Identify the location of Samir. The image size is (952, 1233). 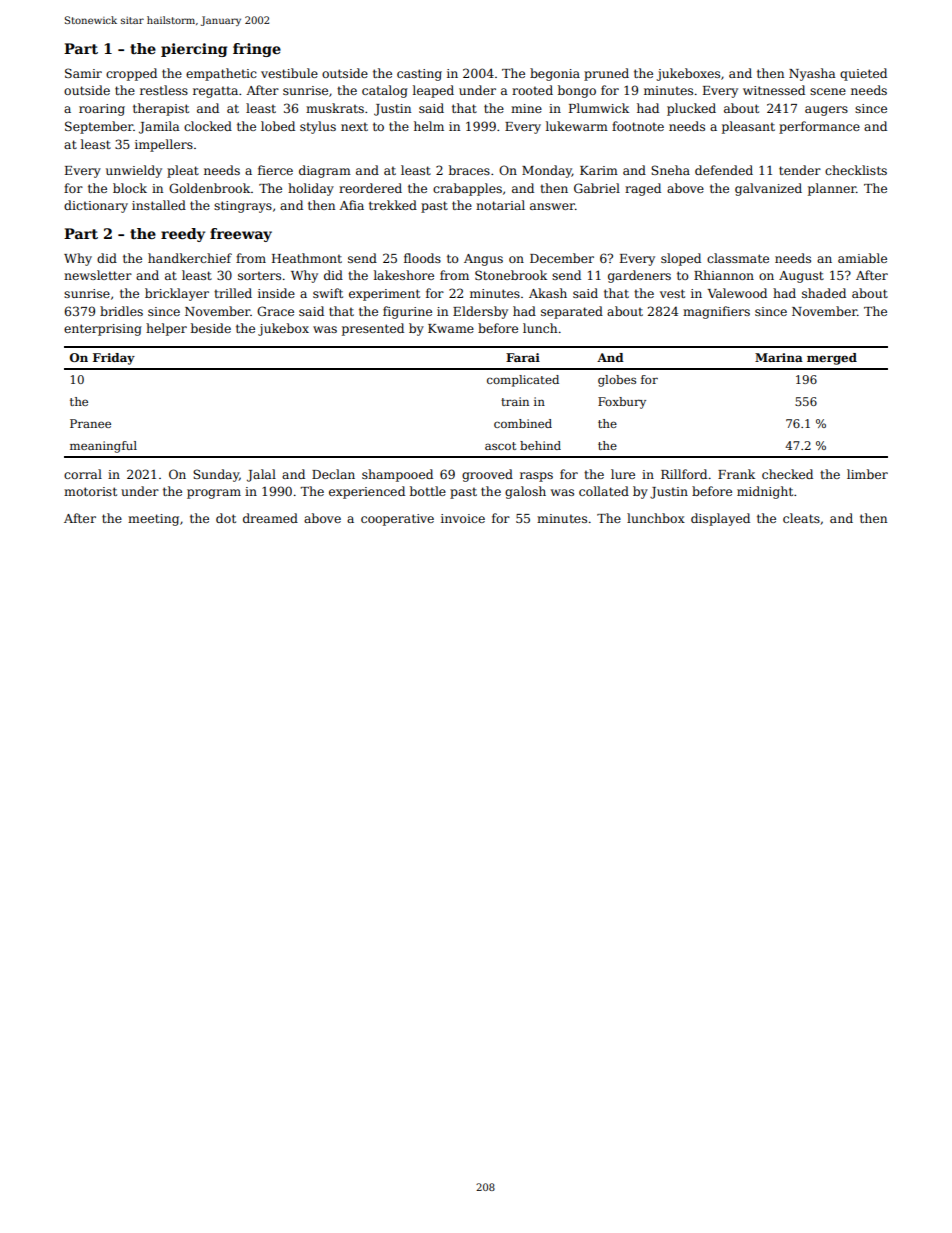
(83, 73).
